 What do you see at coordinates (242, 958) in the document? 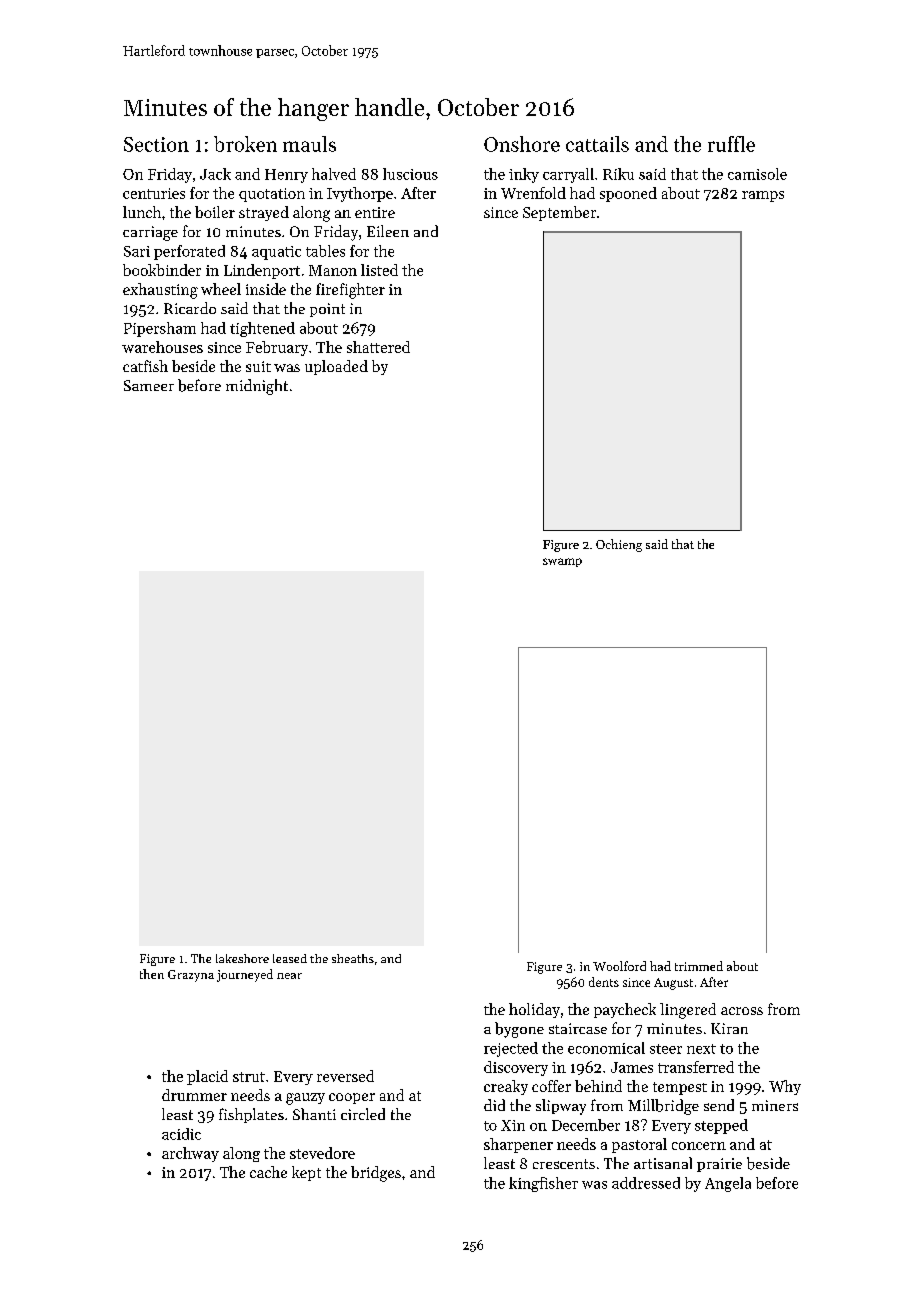
I see `lakeshore` at bounding box center [242, 958].
